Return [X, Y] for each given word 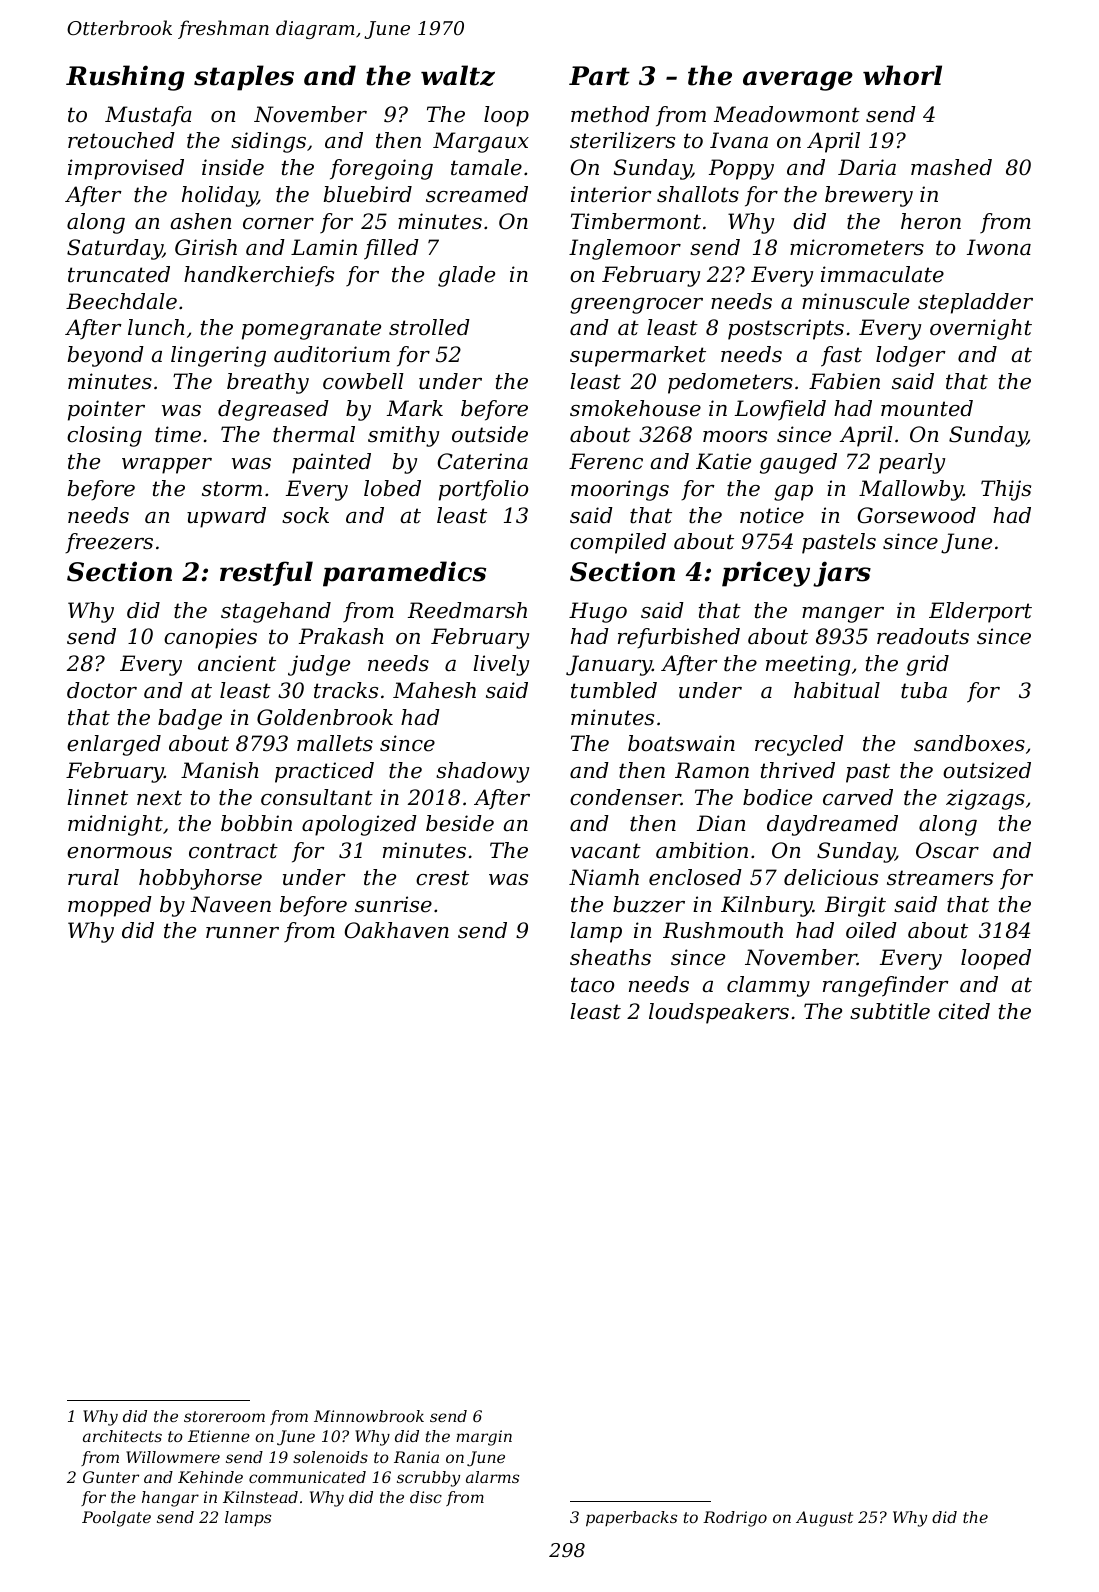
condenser [625, 797]
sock [305, 515]
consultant [317, 797]
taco [592, 985]
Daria [867, 167]
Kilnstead [260, 1497]
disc [426, 1497]
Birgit [855, 906]
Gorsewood [917, 515]
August [824, 1519]
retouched [121, 140]
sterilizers [622, 140]
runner [242, 933]
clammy [768, 986]
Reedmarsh [467, 610]
